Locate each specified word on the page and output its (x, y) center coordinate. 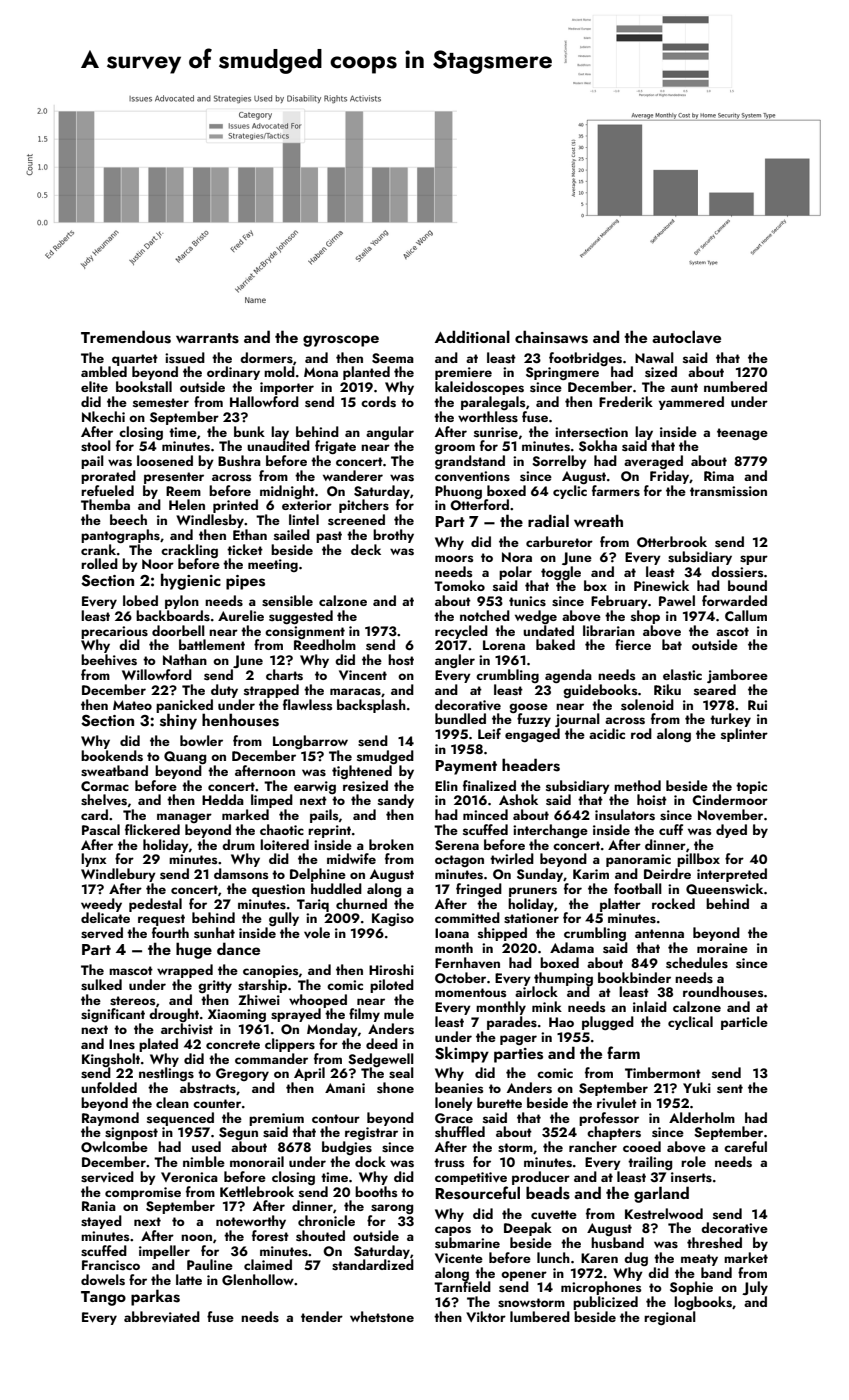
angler (455, 661)
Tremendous (126, 337)
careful (745, 1146)
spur (754, 560)
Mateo (132, 705)
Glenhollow (258, 1280)
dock (370, 1161)
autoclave (686, 337)
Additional (472, 336)
